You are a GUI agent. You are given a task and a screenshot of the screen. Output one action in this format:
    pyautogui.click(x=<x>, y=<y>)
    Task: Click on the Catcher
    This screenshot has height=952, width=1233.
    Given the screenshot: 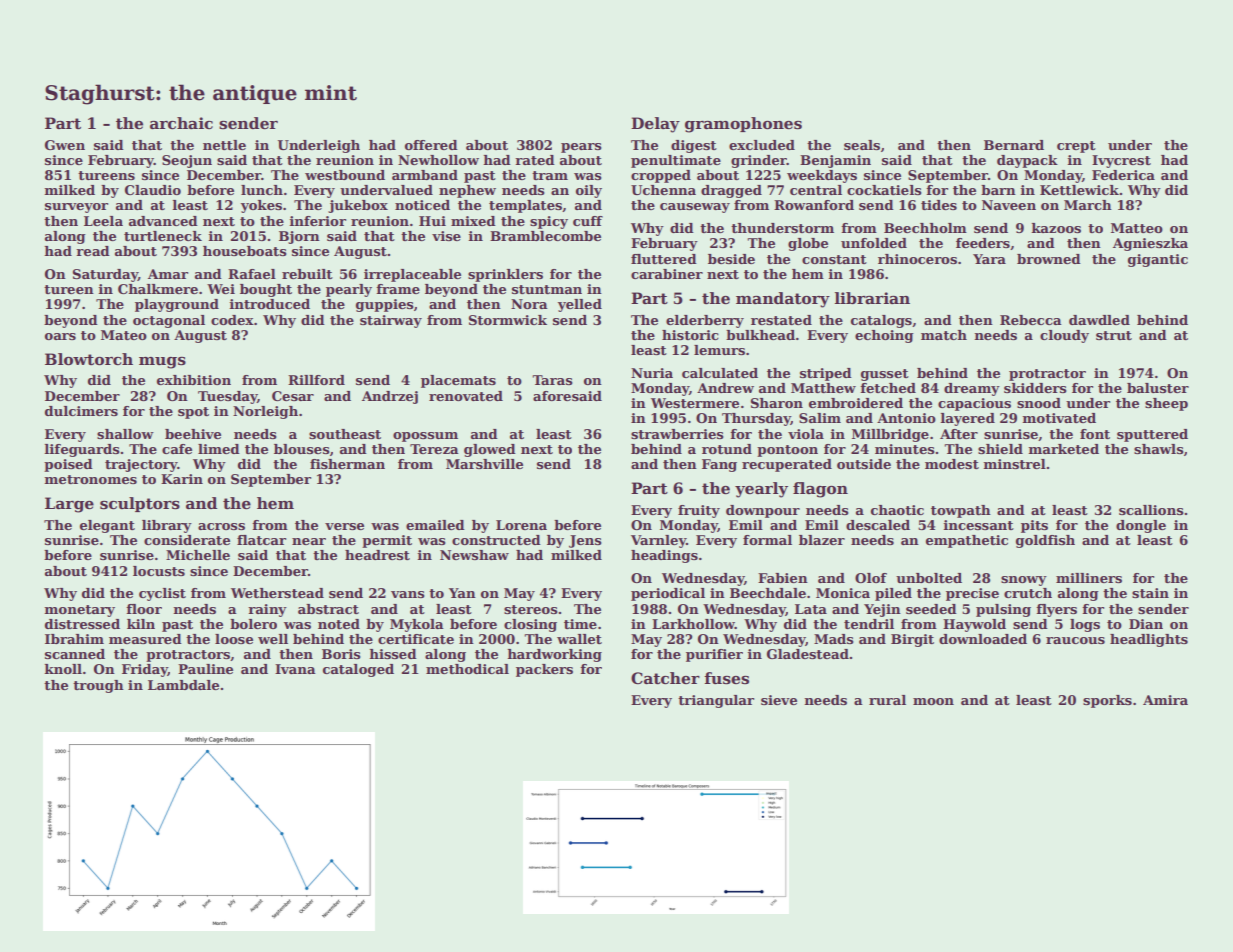 What is the action you would take?
    pyautogui.click(x=665, y=678)
